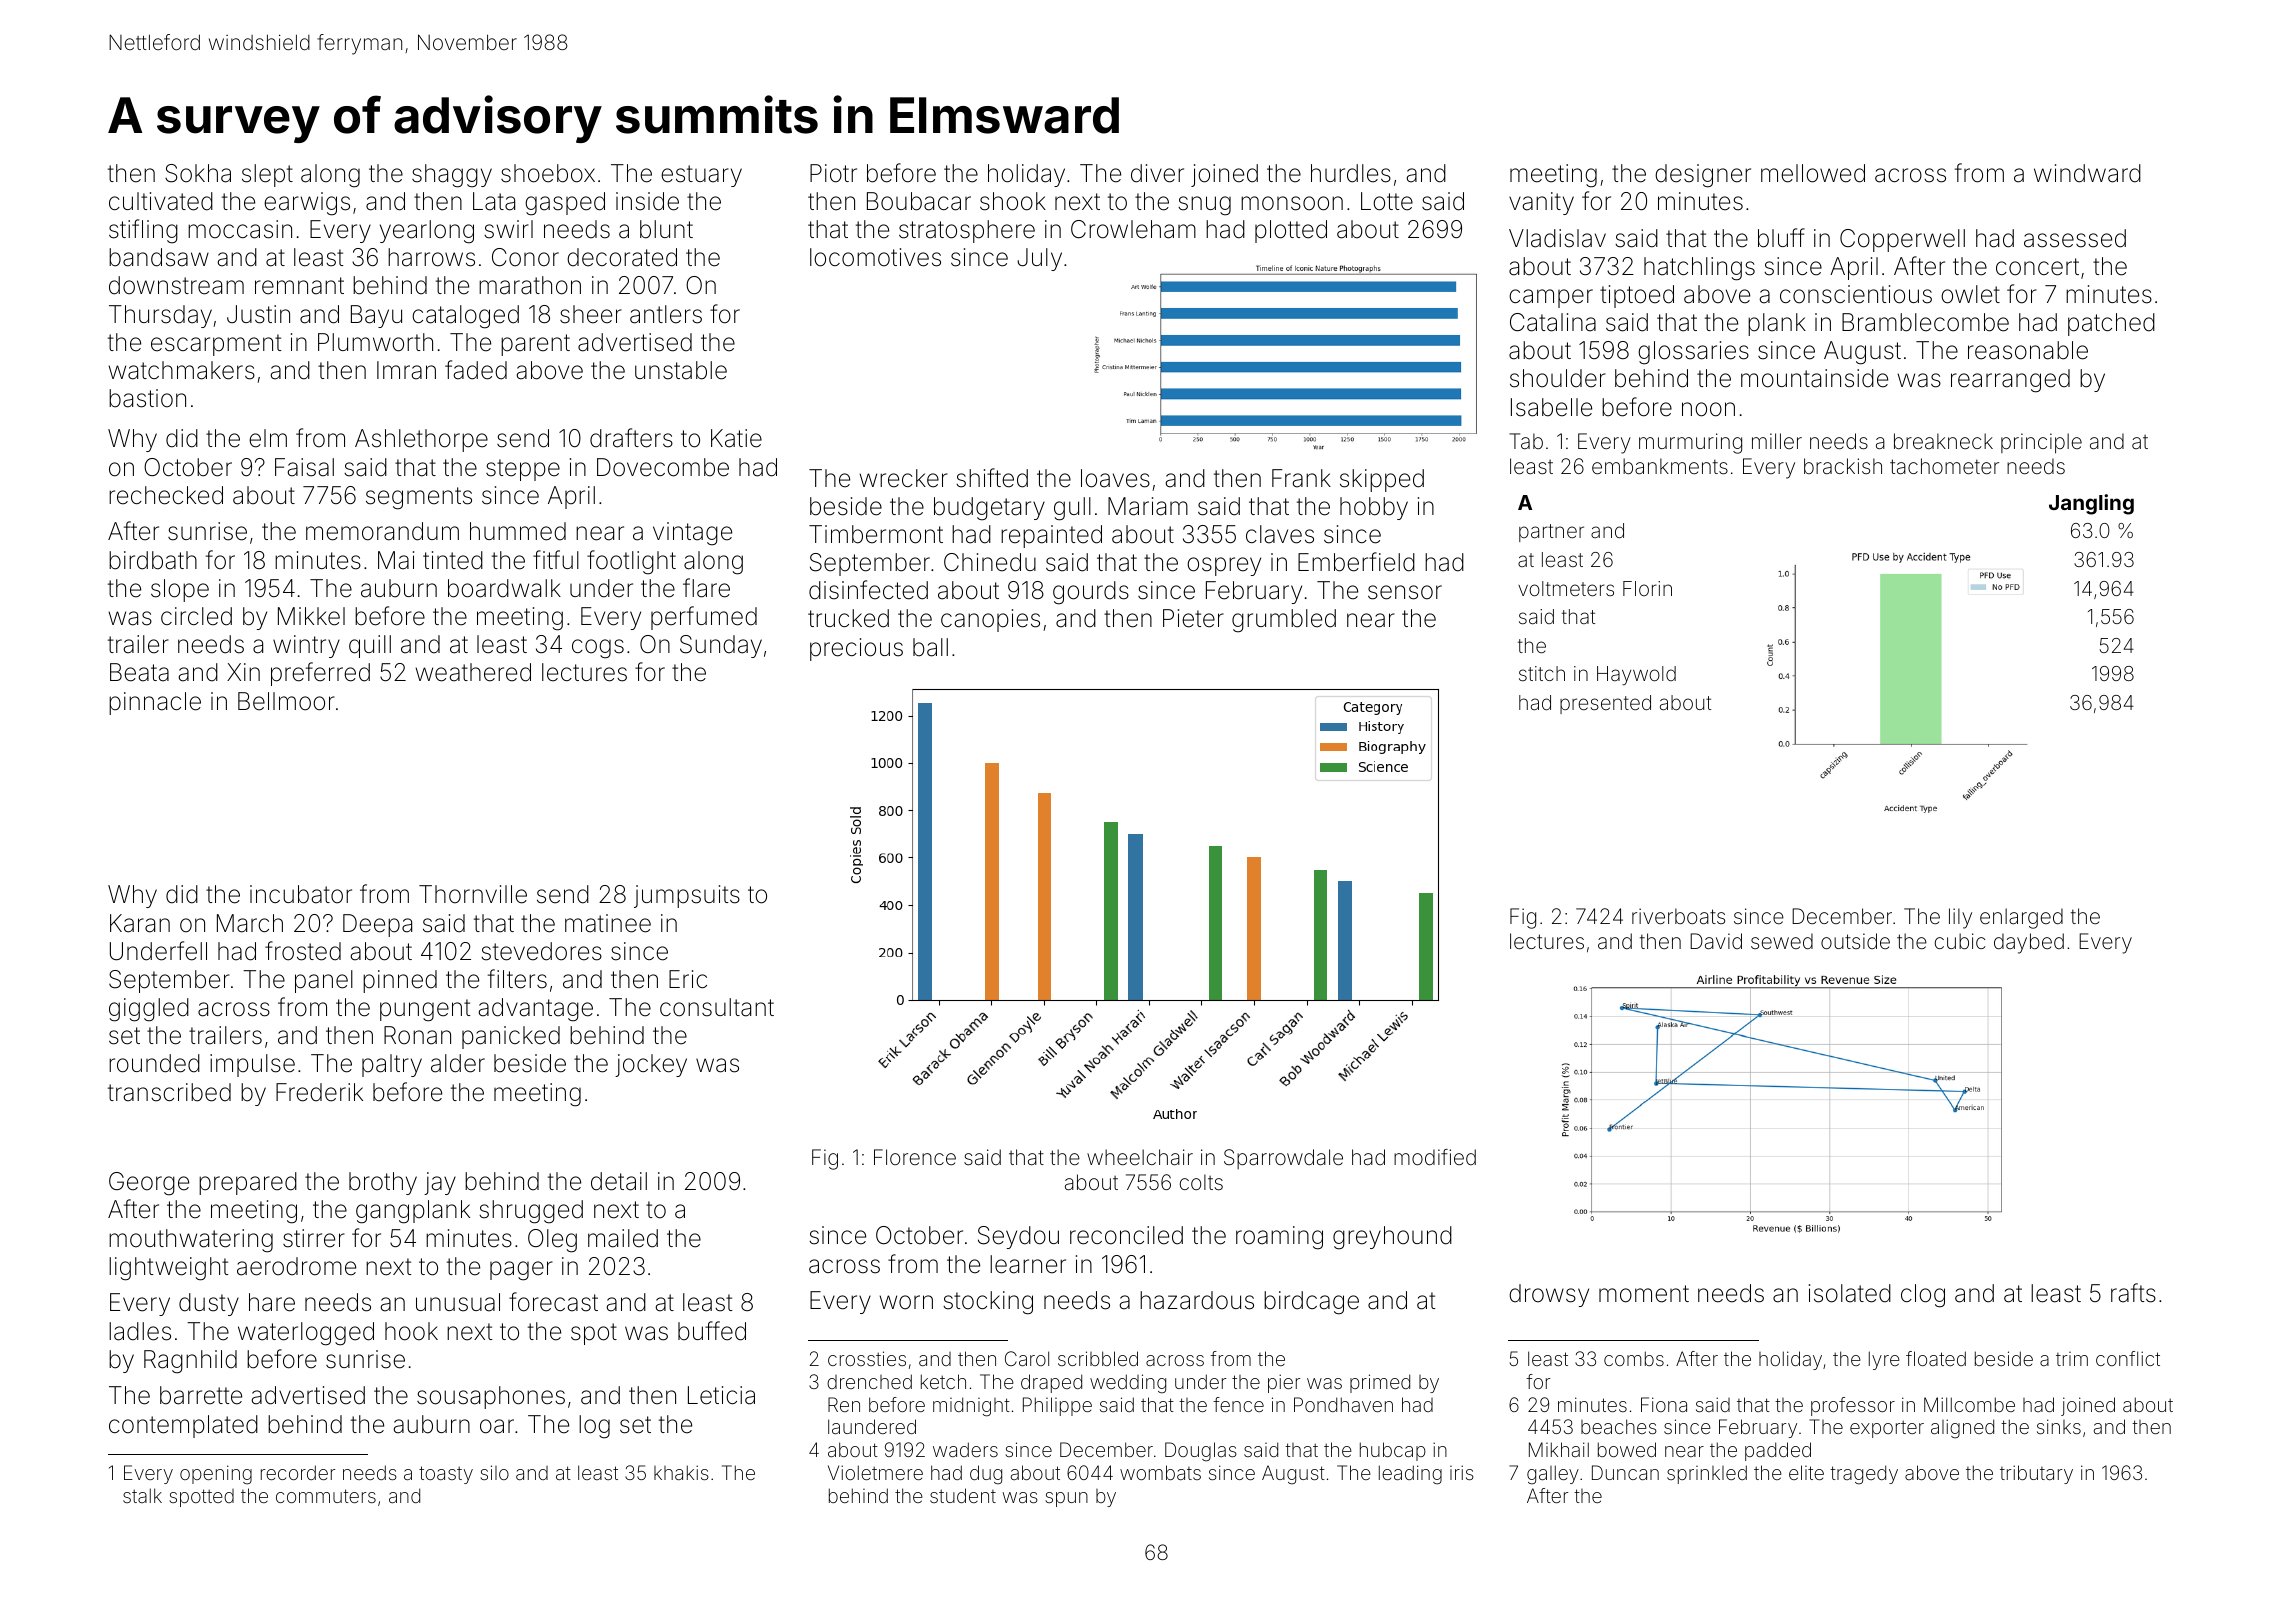  I want to click on brothy, so click(383, 1183).
